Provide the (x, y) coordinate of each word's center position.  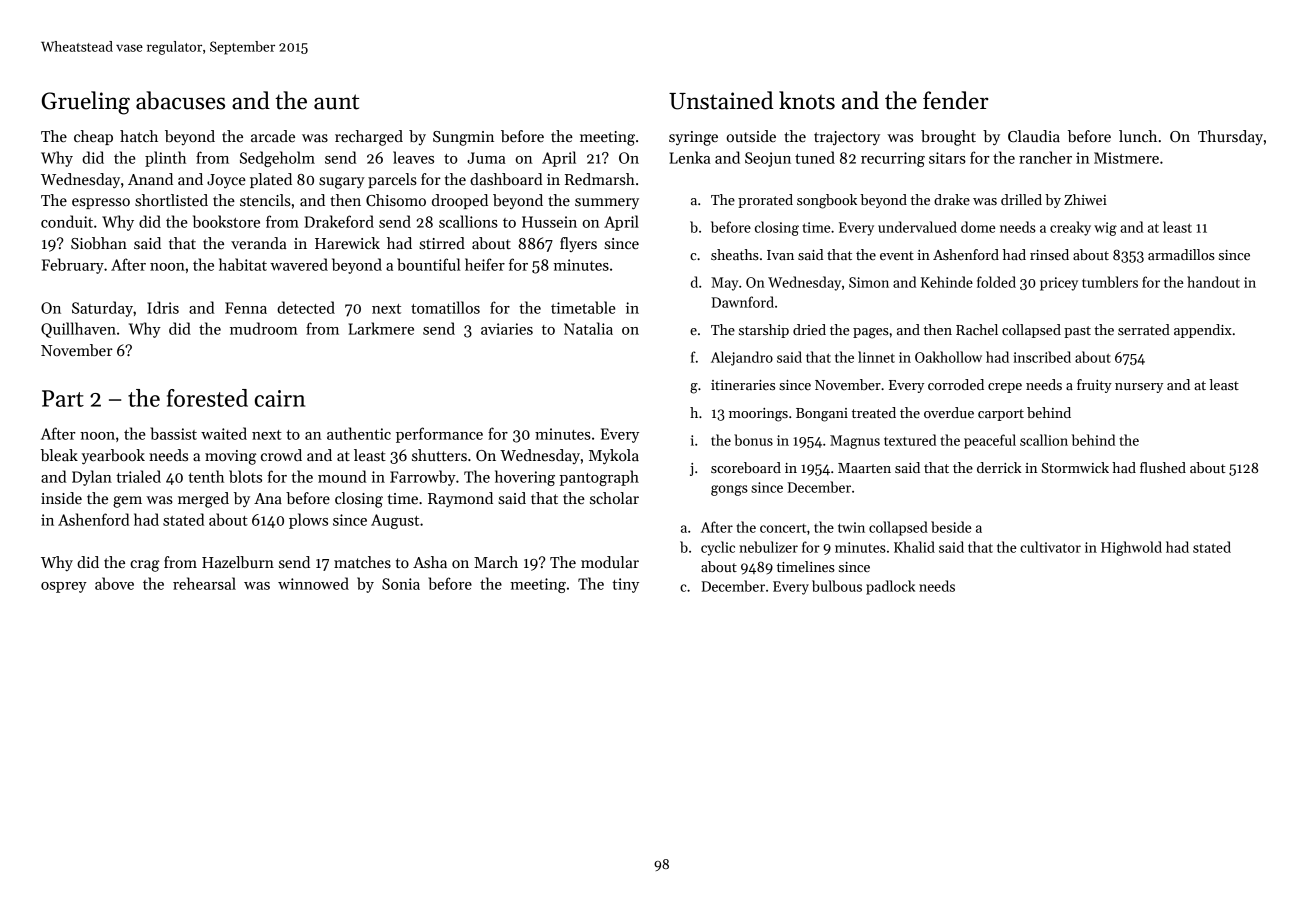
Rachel (977, 329)
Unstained (721, 100)
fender (956, 100)
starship (764, 331)
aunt (336, 102)
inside (61, 498)
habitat (243, 264)
